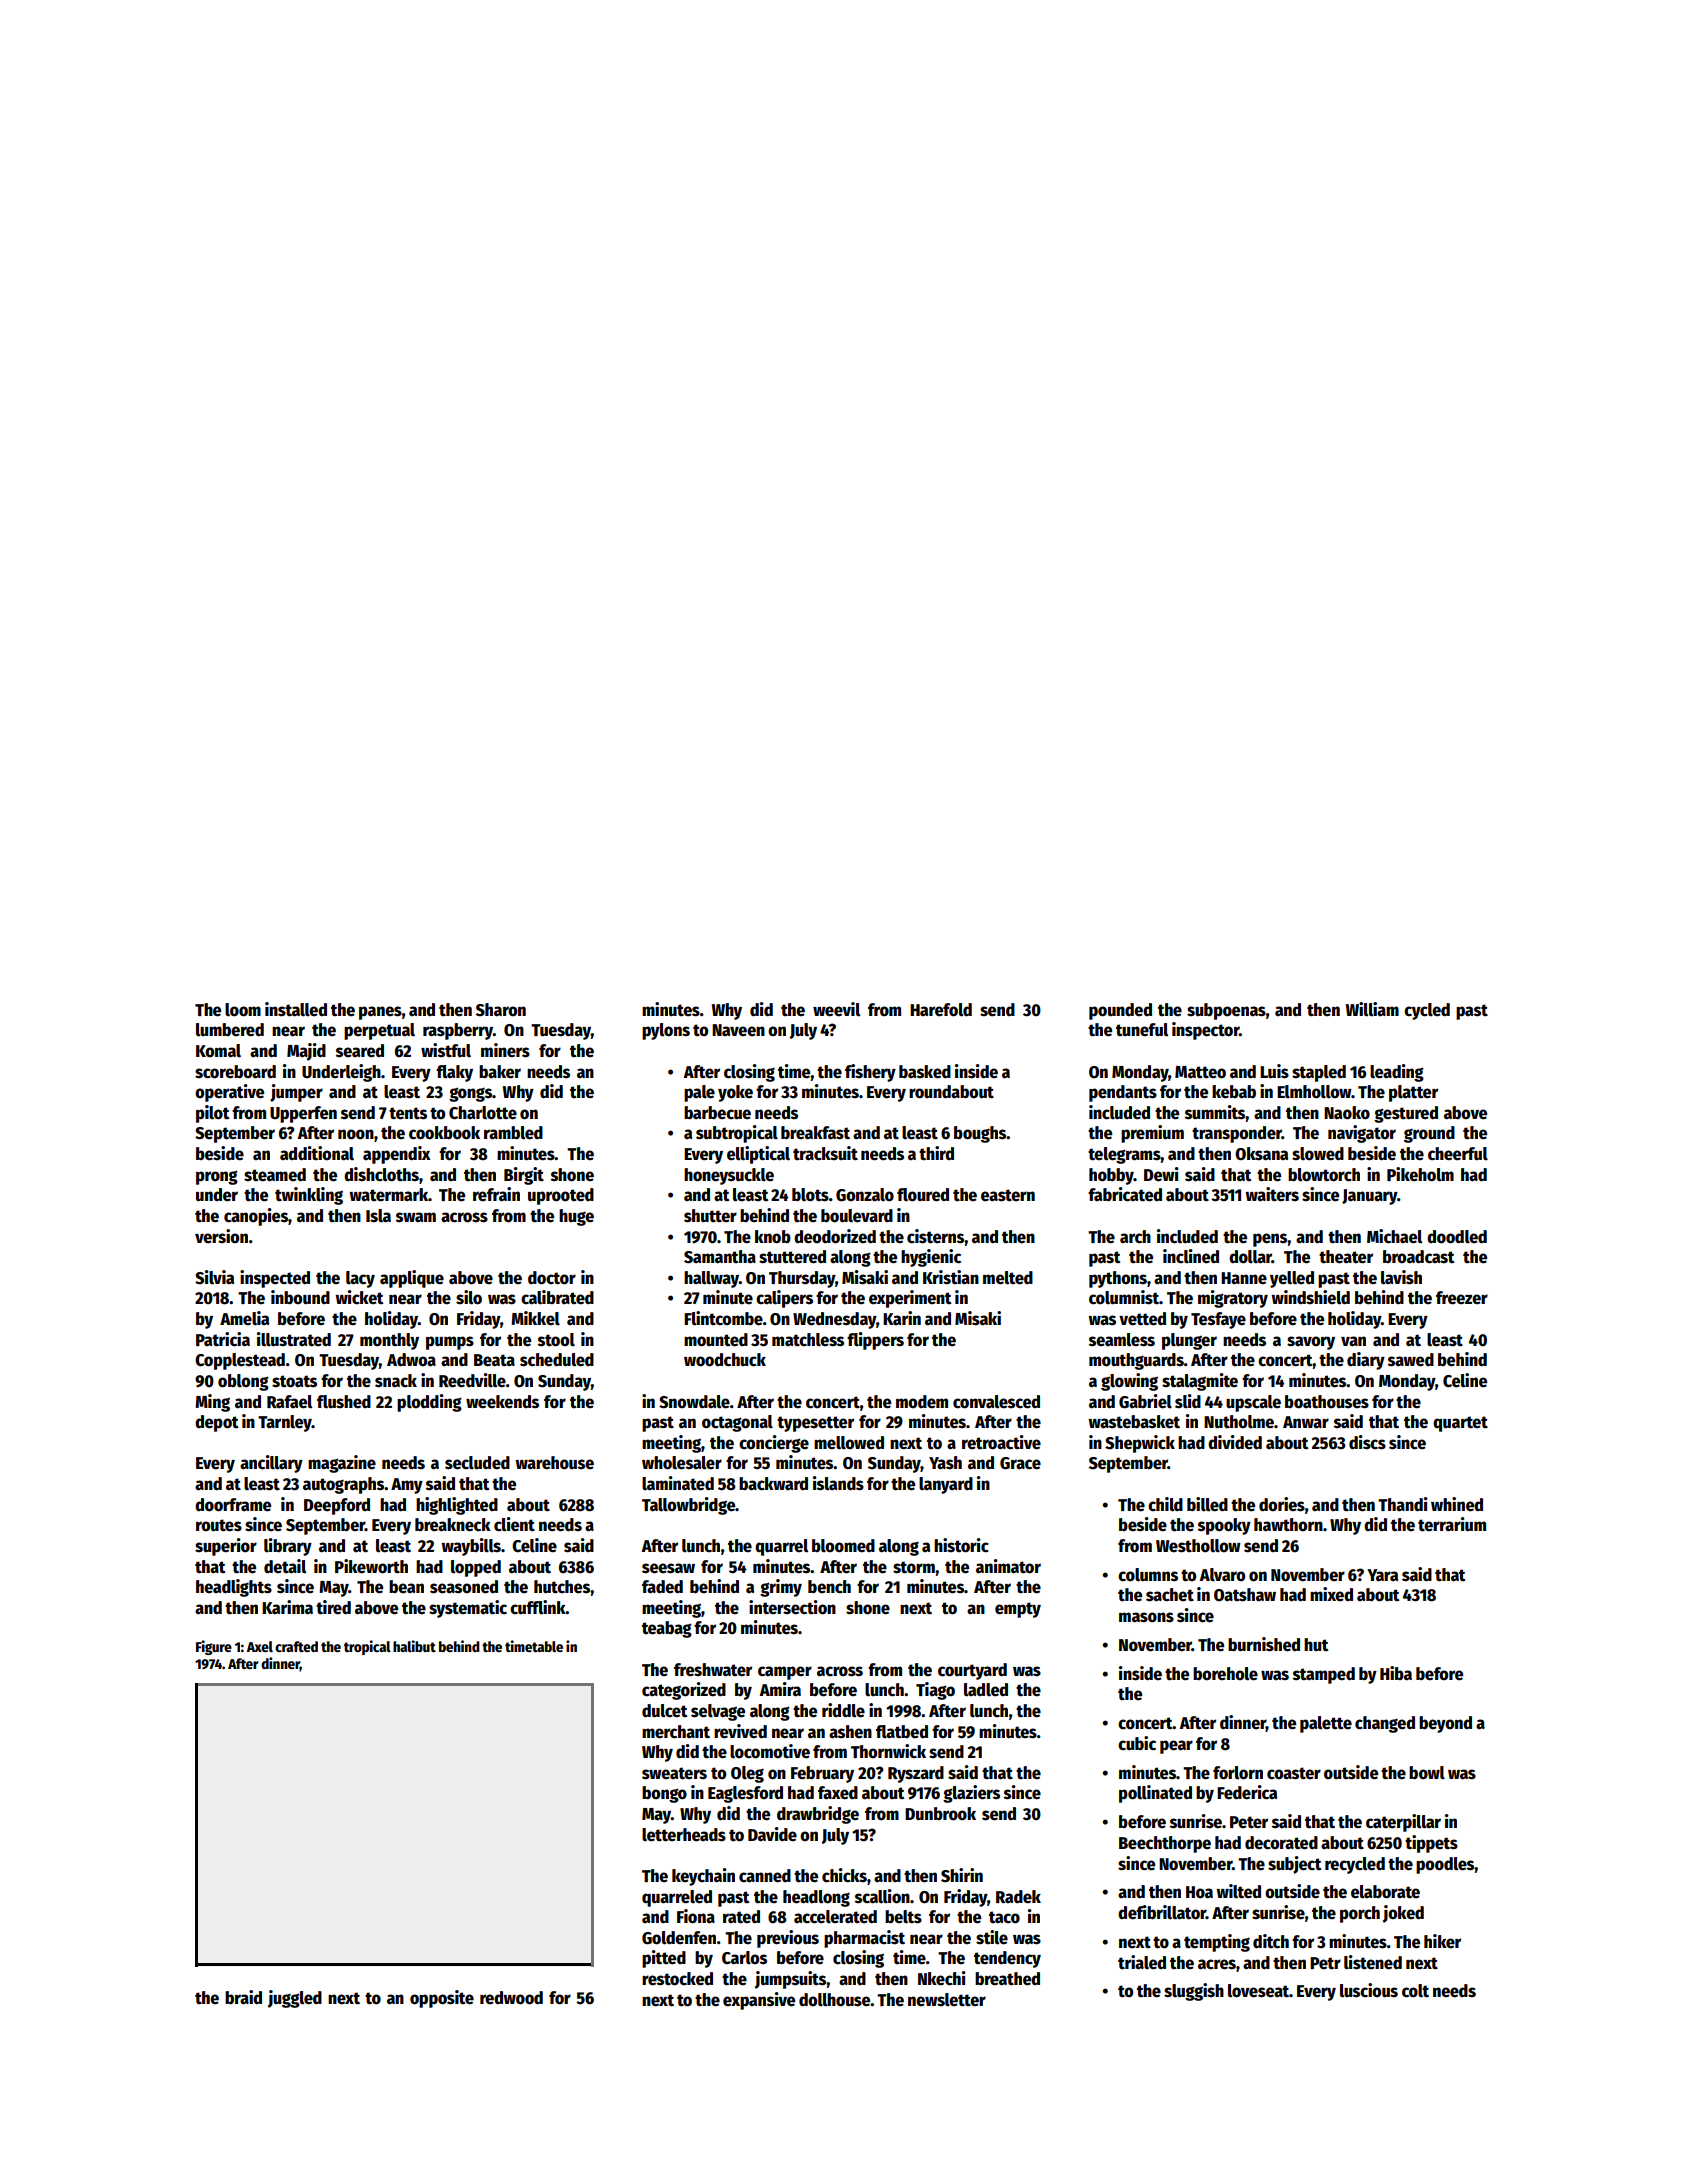  I want to click on previous, so click(788, 1939).
